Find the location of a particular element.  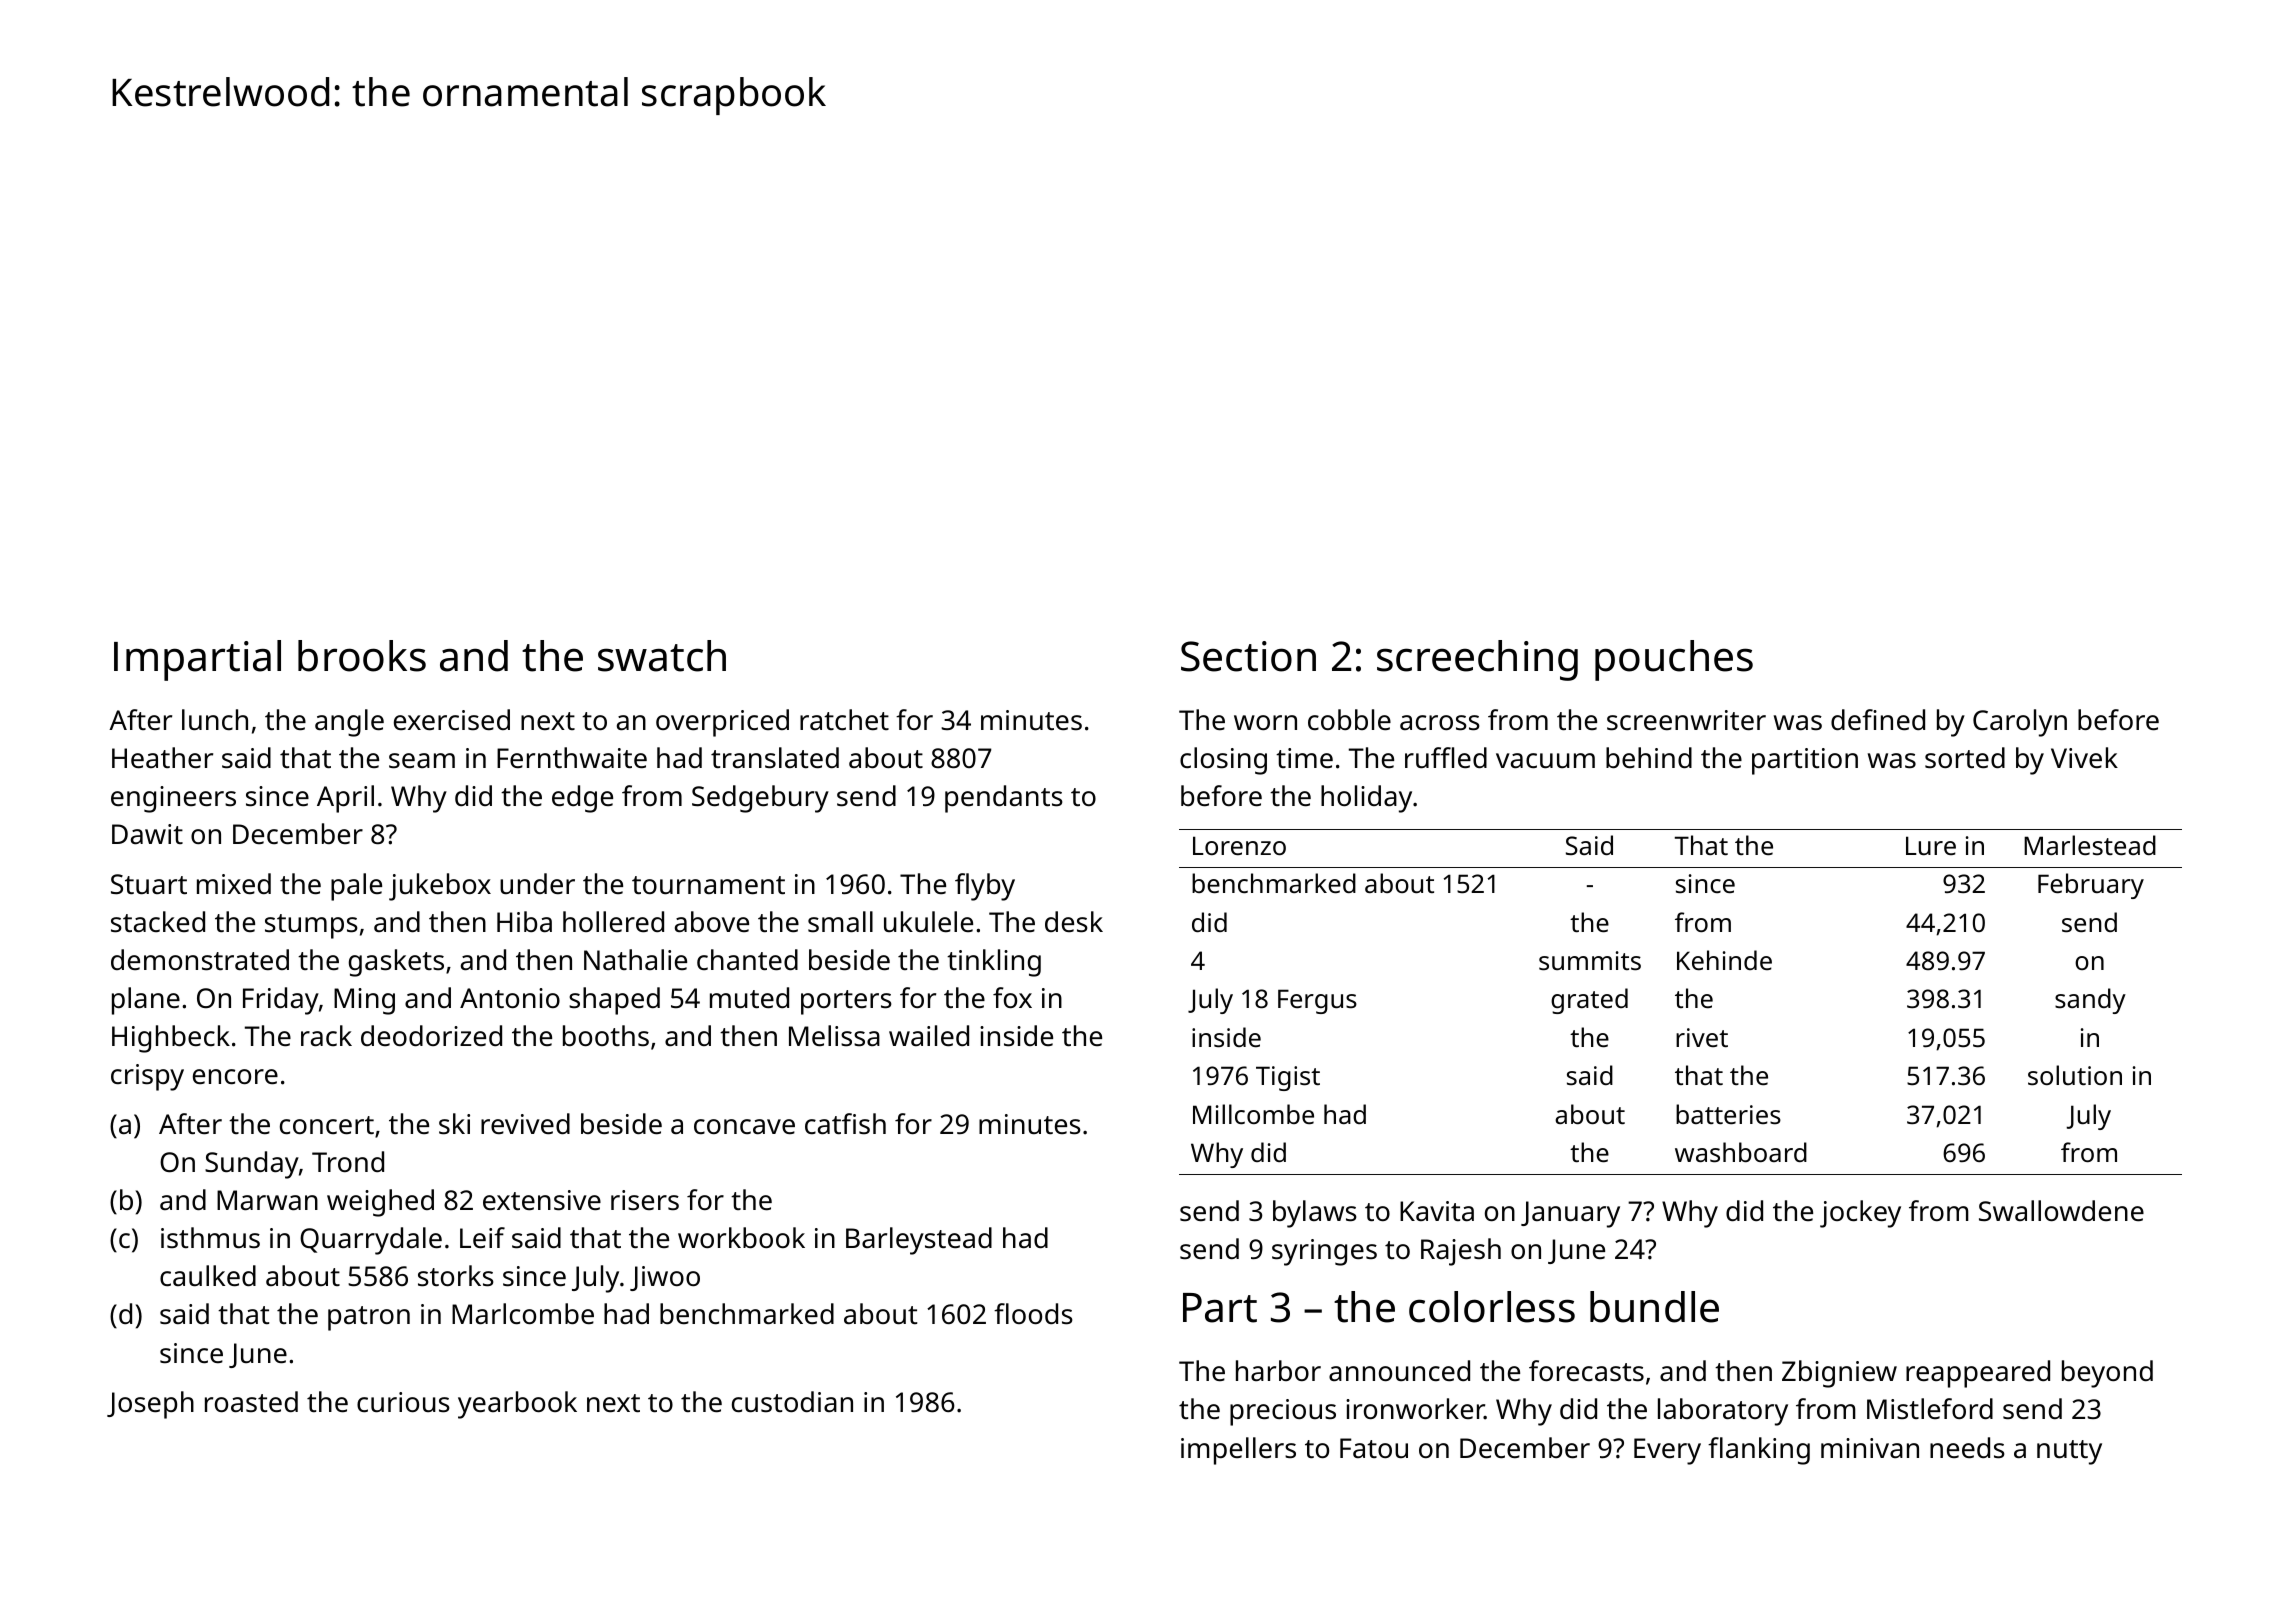

brooks is located at coordinates (362, 656).
